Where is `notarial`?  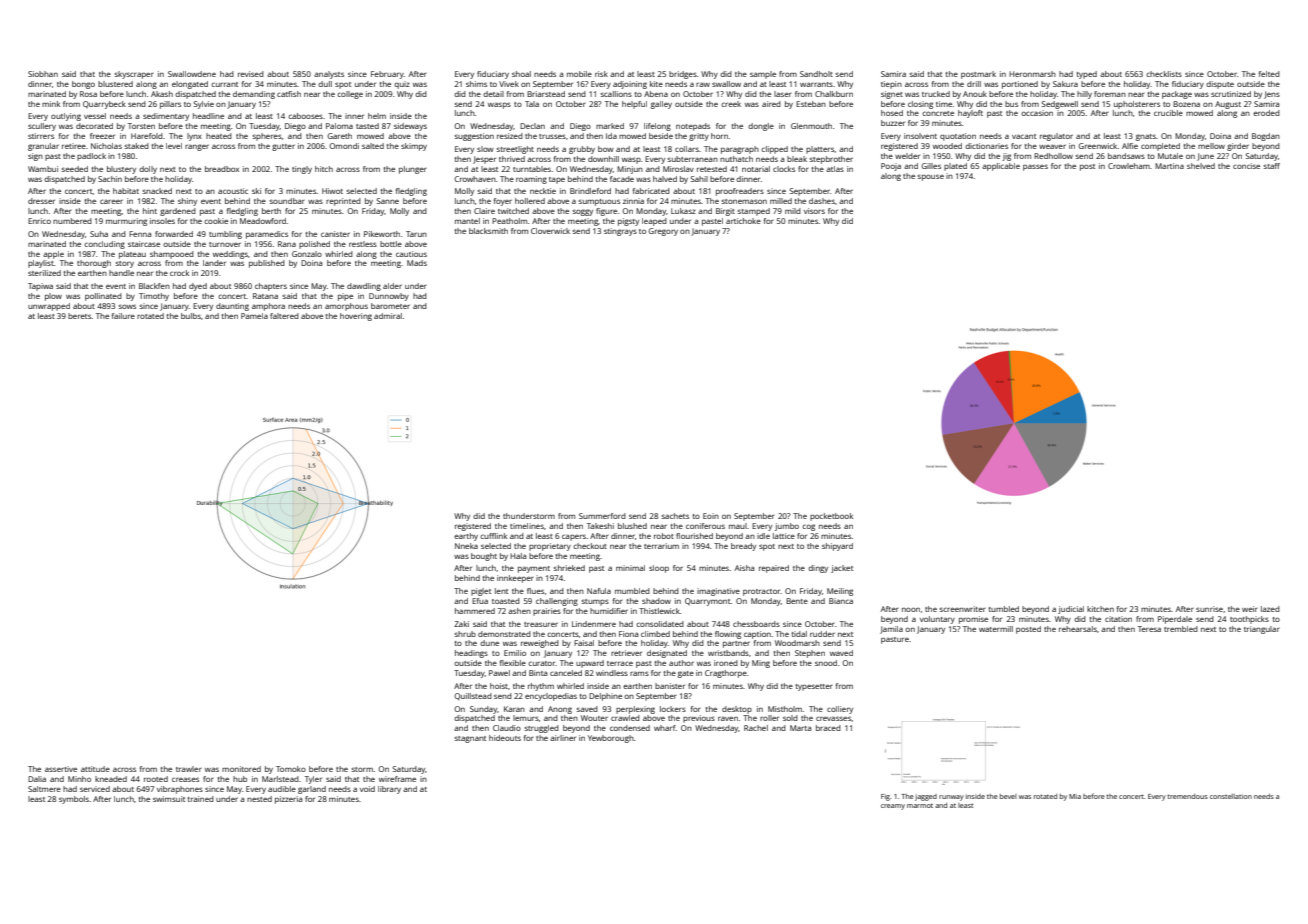 notarial is located at coordinates (756, 169).
